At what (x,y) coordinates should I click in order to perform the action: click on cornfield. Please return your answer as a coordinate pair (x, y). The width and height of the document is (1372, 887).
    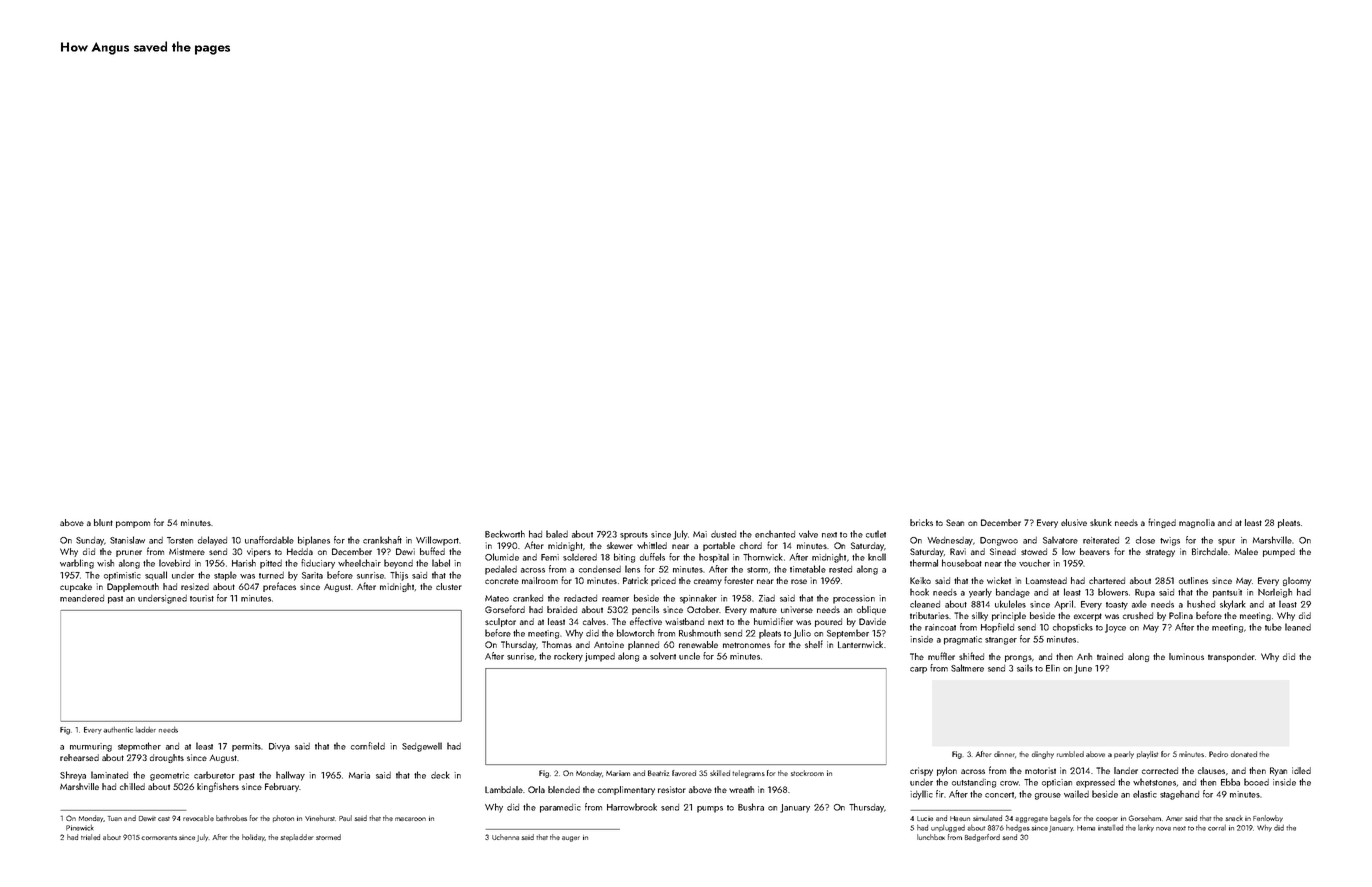
    Looking at the image, I should click on (368, 746).
